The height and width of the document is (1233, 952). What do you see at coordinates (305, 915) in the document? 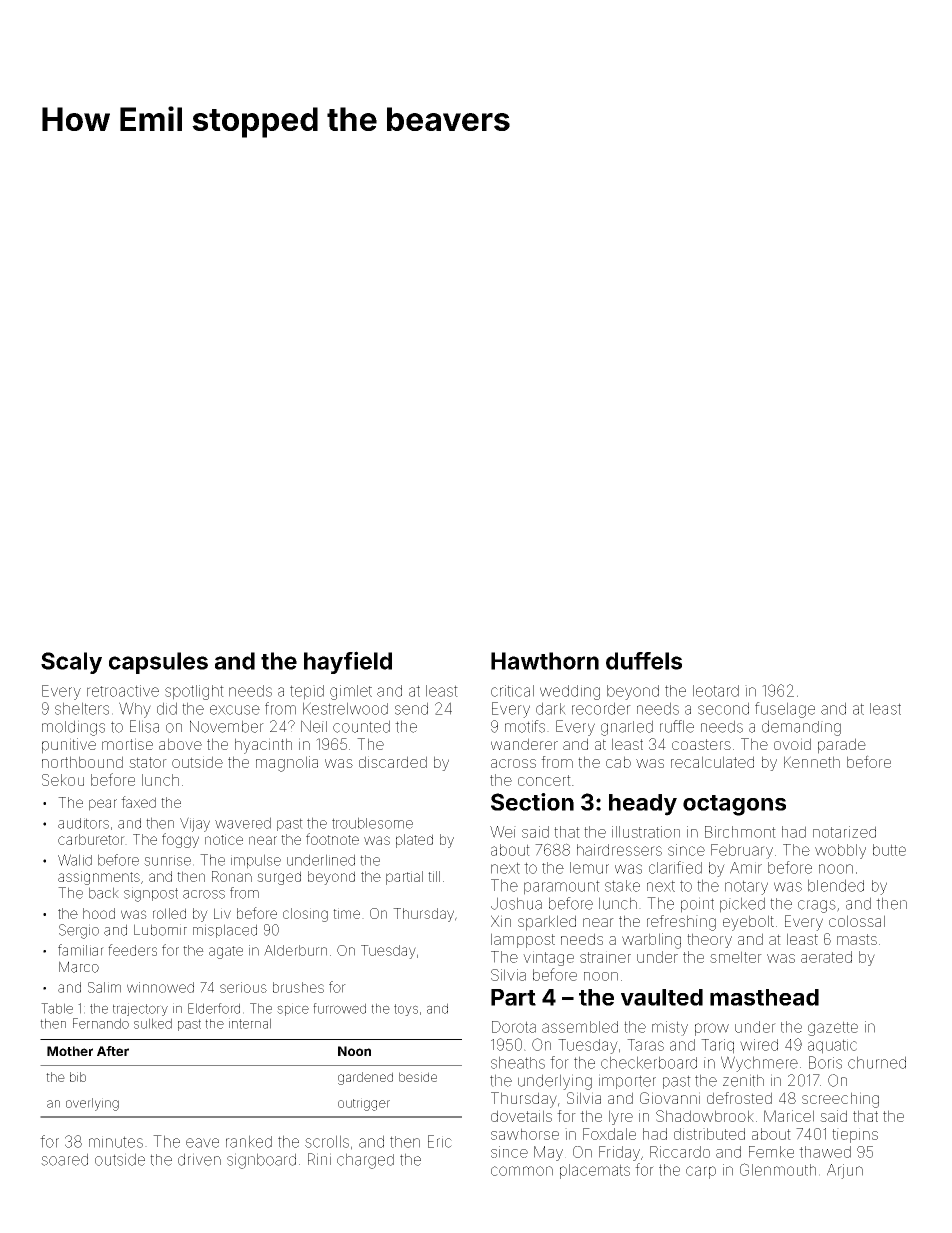
I see `closing` at bounding box center [305, 915].
